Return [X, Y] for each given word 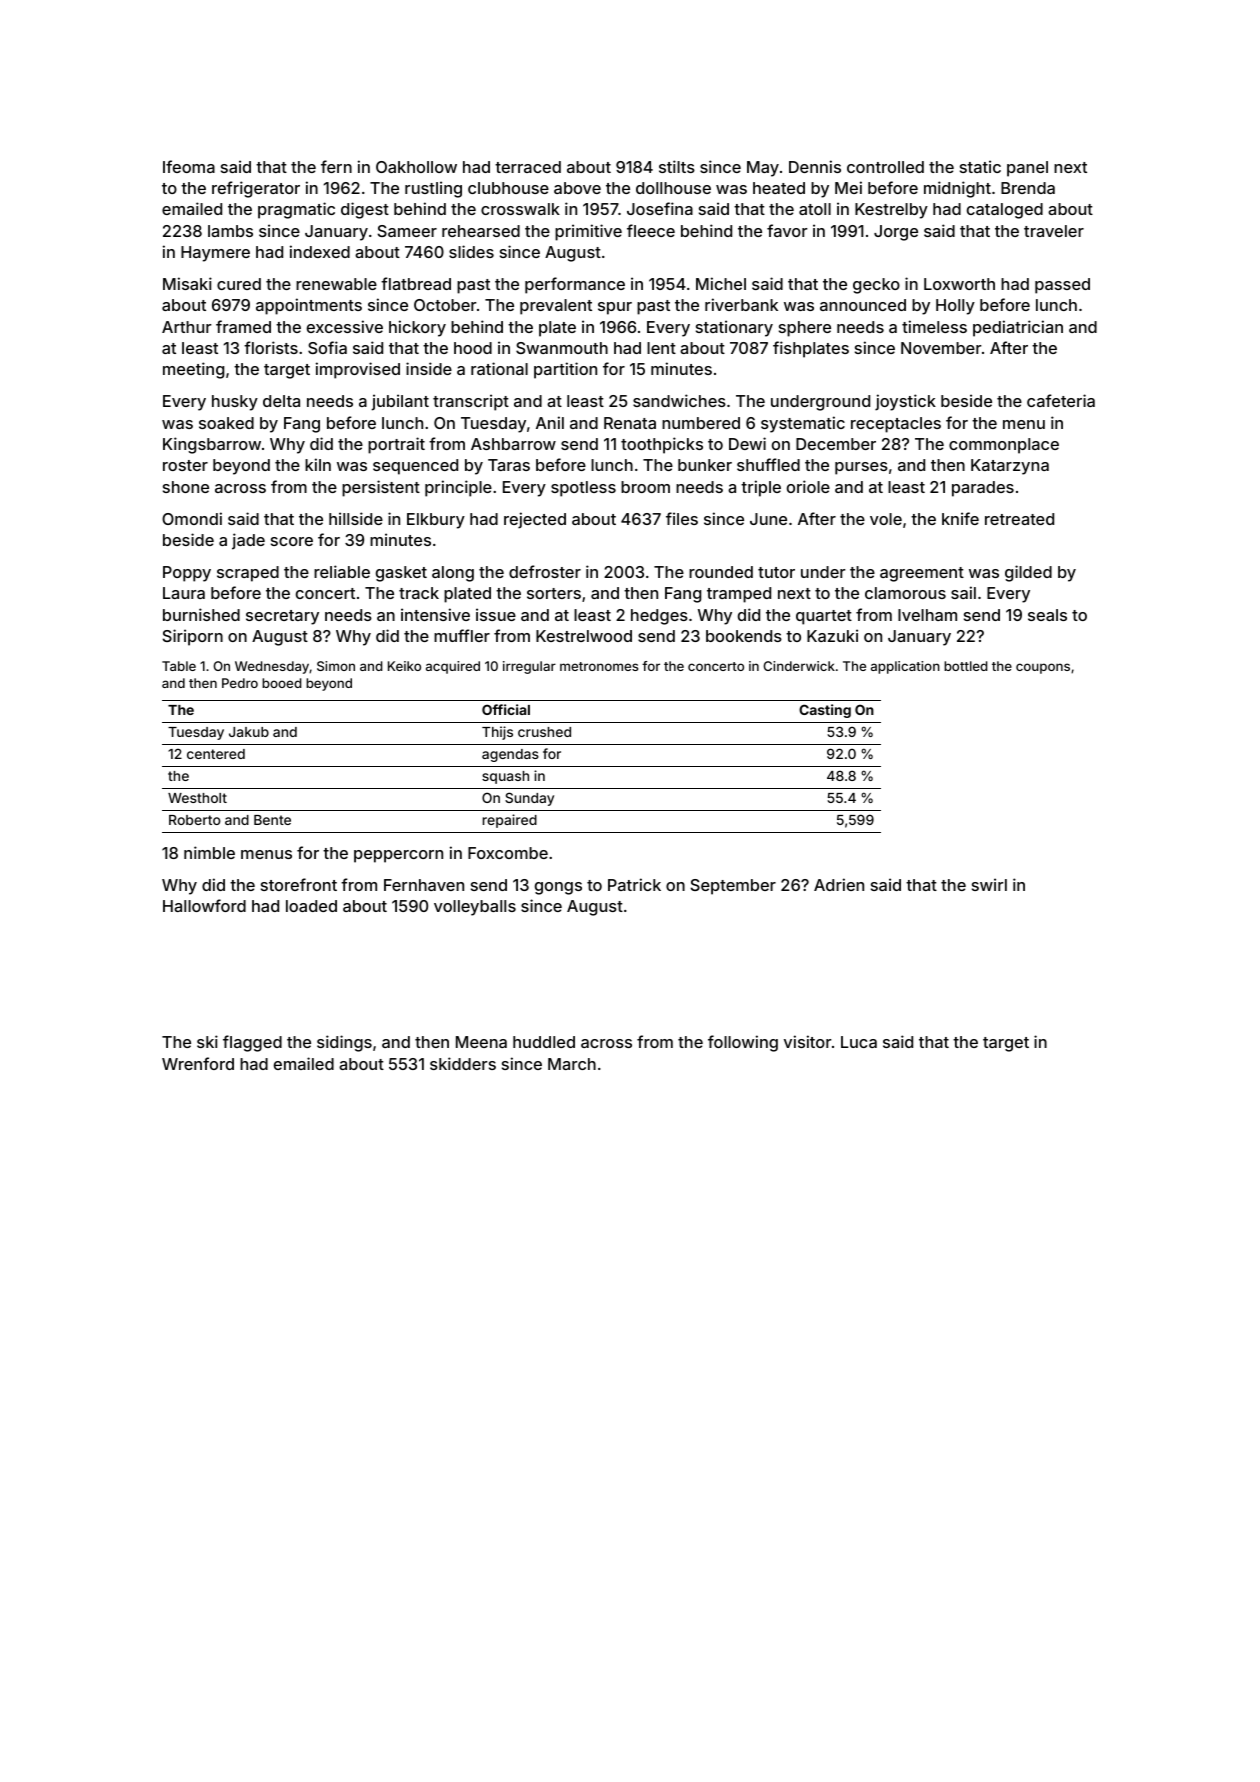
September [733, 887]
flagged [252, 1043]
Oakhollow [416, 167]
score [292, 541]
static [980, 166]
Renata [630, 423]
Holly [955, 307]
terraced [528, 167]
